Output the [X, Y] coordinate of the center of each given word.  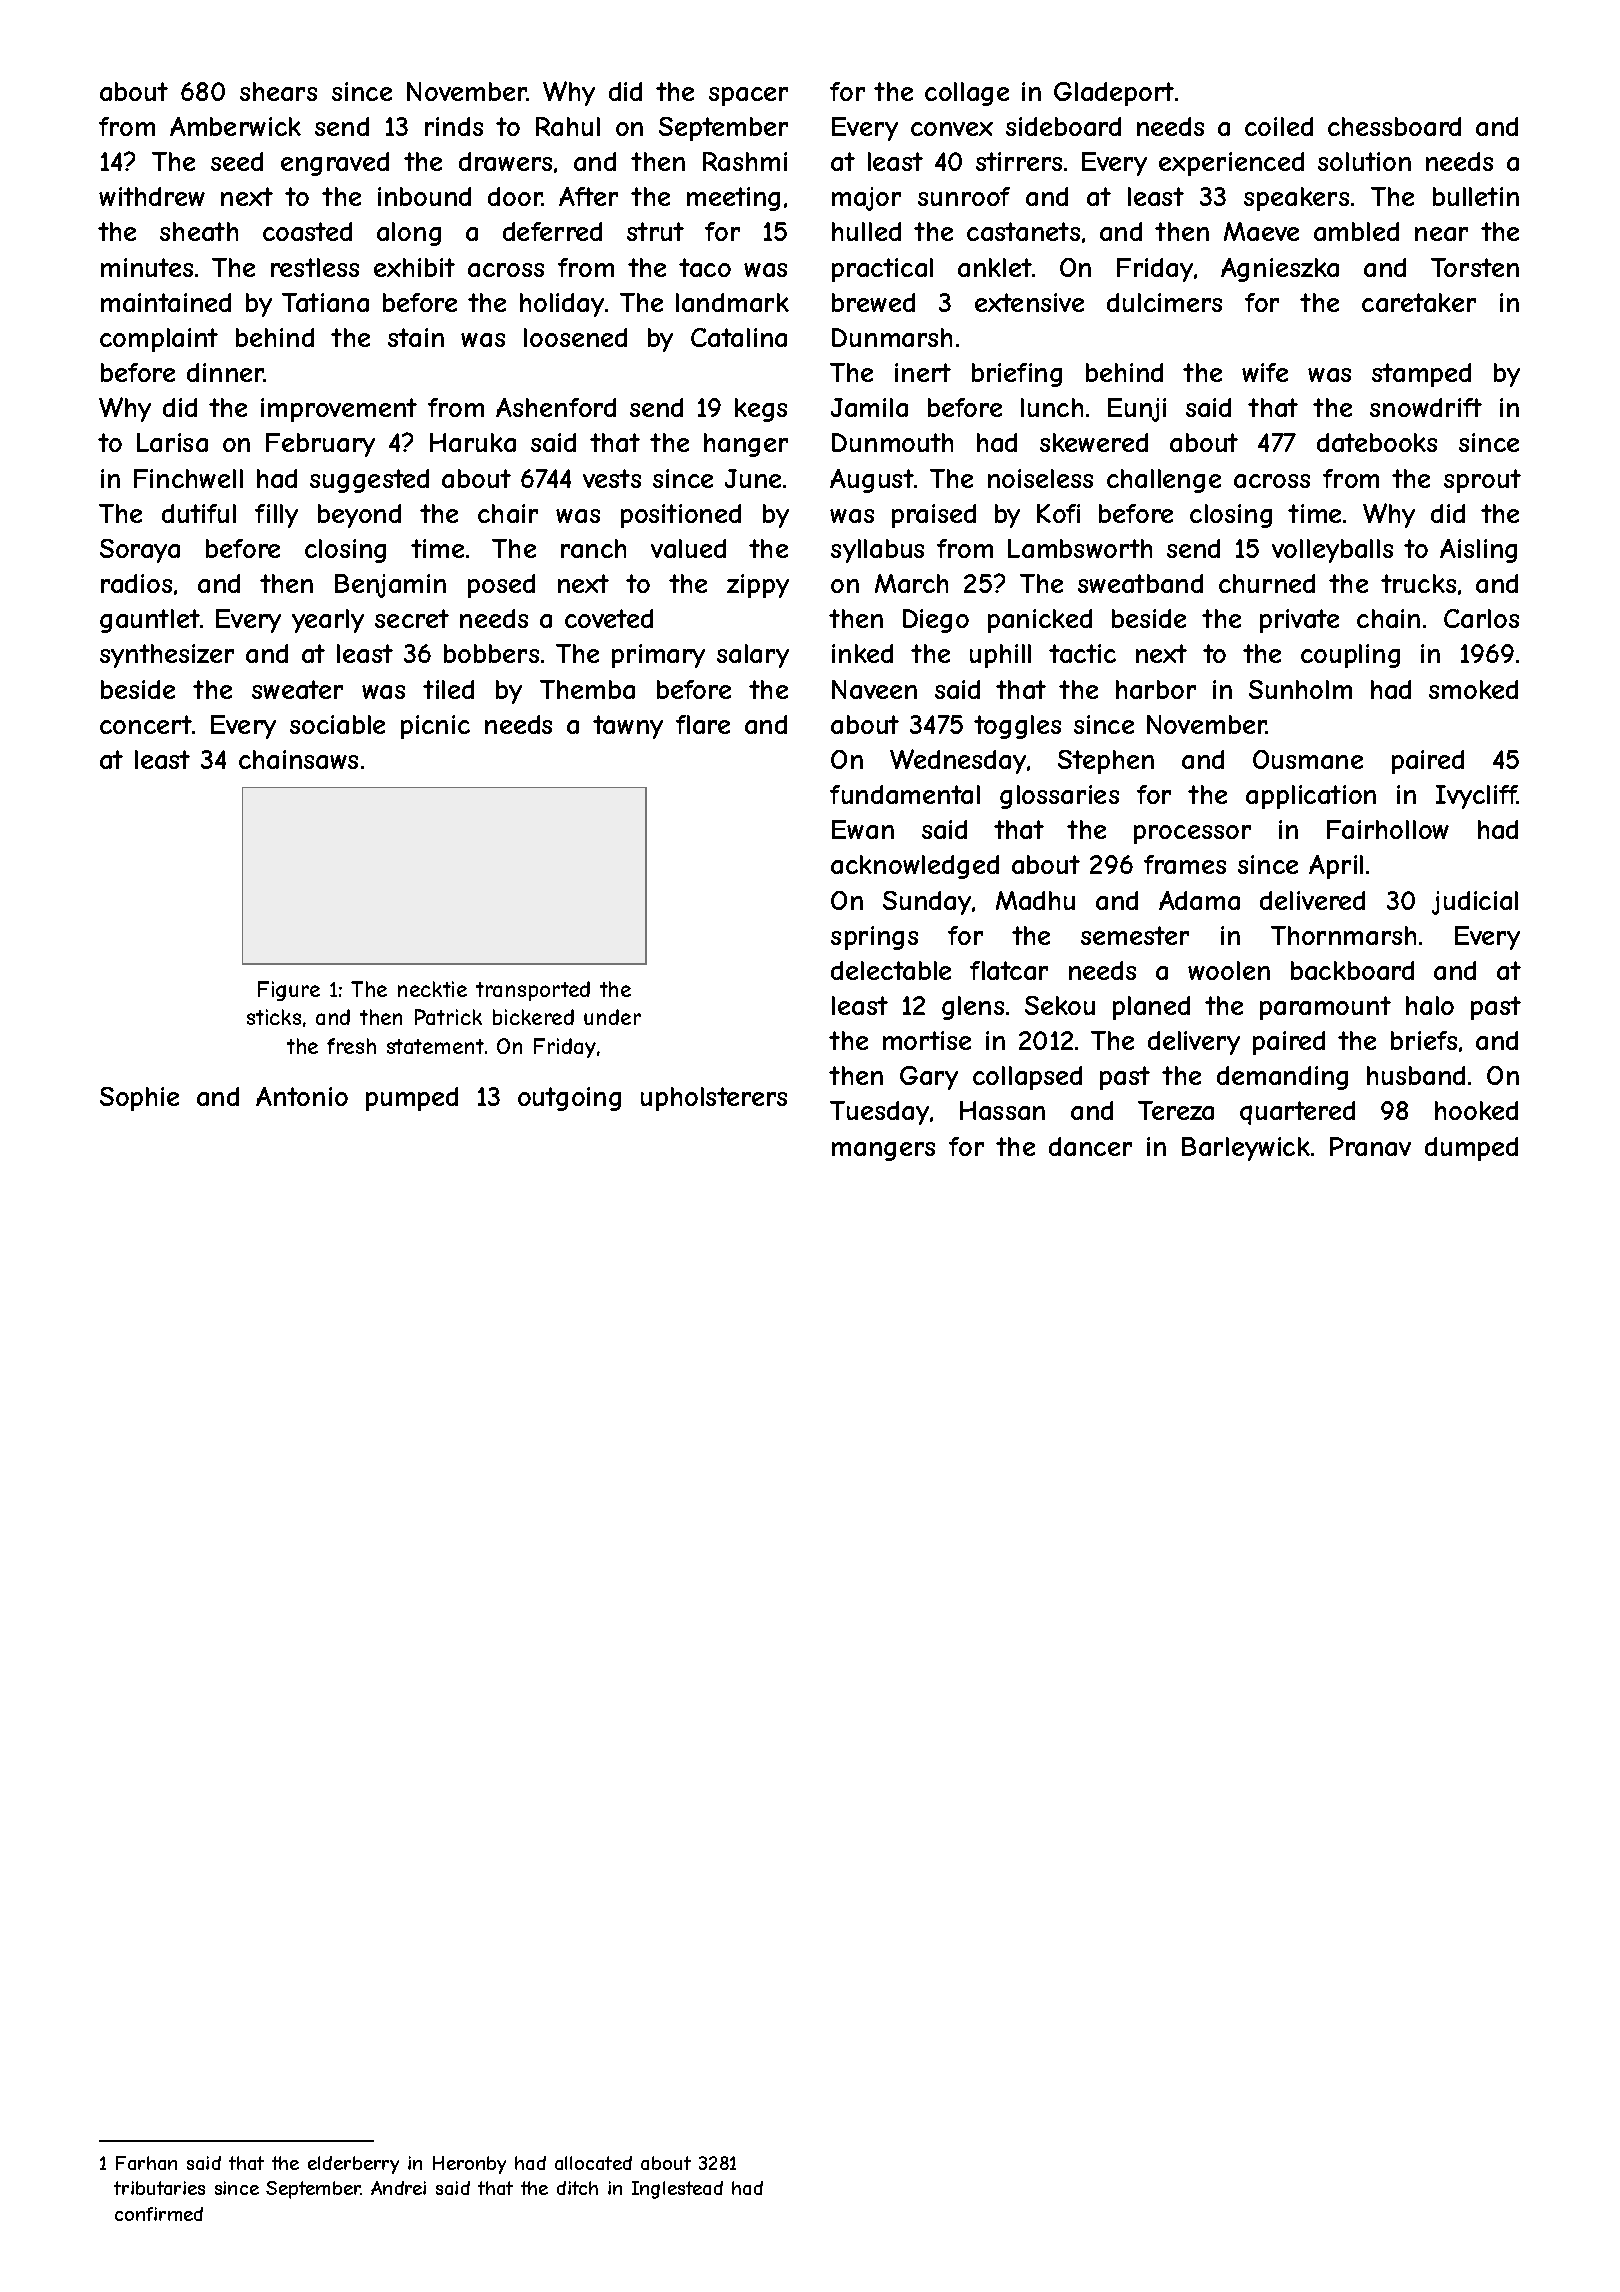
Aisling [1478, 551]
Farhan [146, 2163]
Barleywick [1246, 1149]
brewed [873, 302]
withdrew [152, 196]
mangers [883, 1151]
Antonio [302, 1096]
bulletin [1476, 196]
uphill [1000, 656]
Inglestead [677, 2190]
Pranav [1370, 1146]
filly [276, 516]
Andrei [398, 2188]
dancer [1090, 1146]
